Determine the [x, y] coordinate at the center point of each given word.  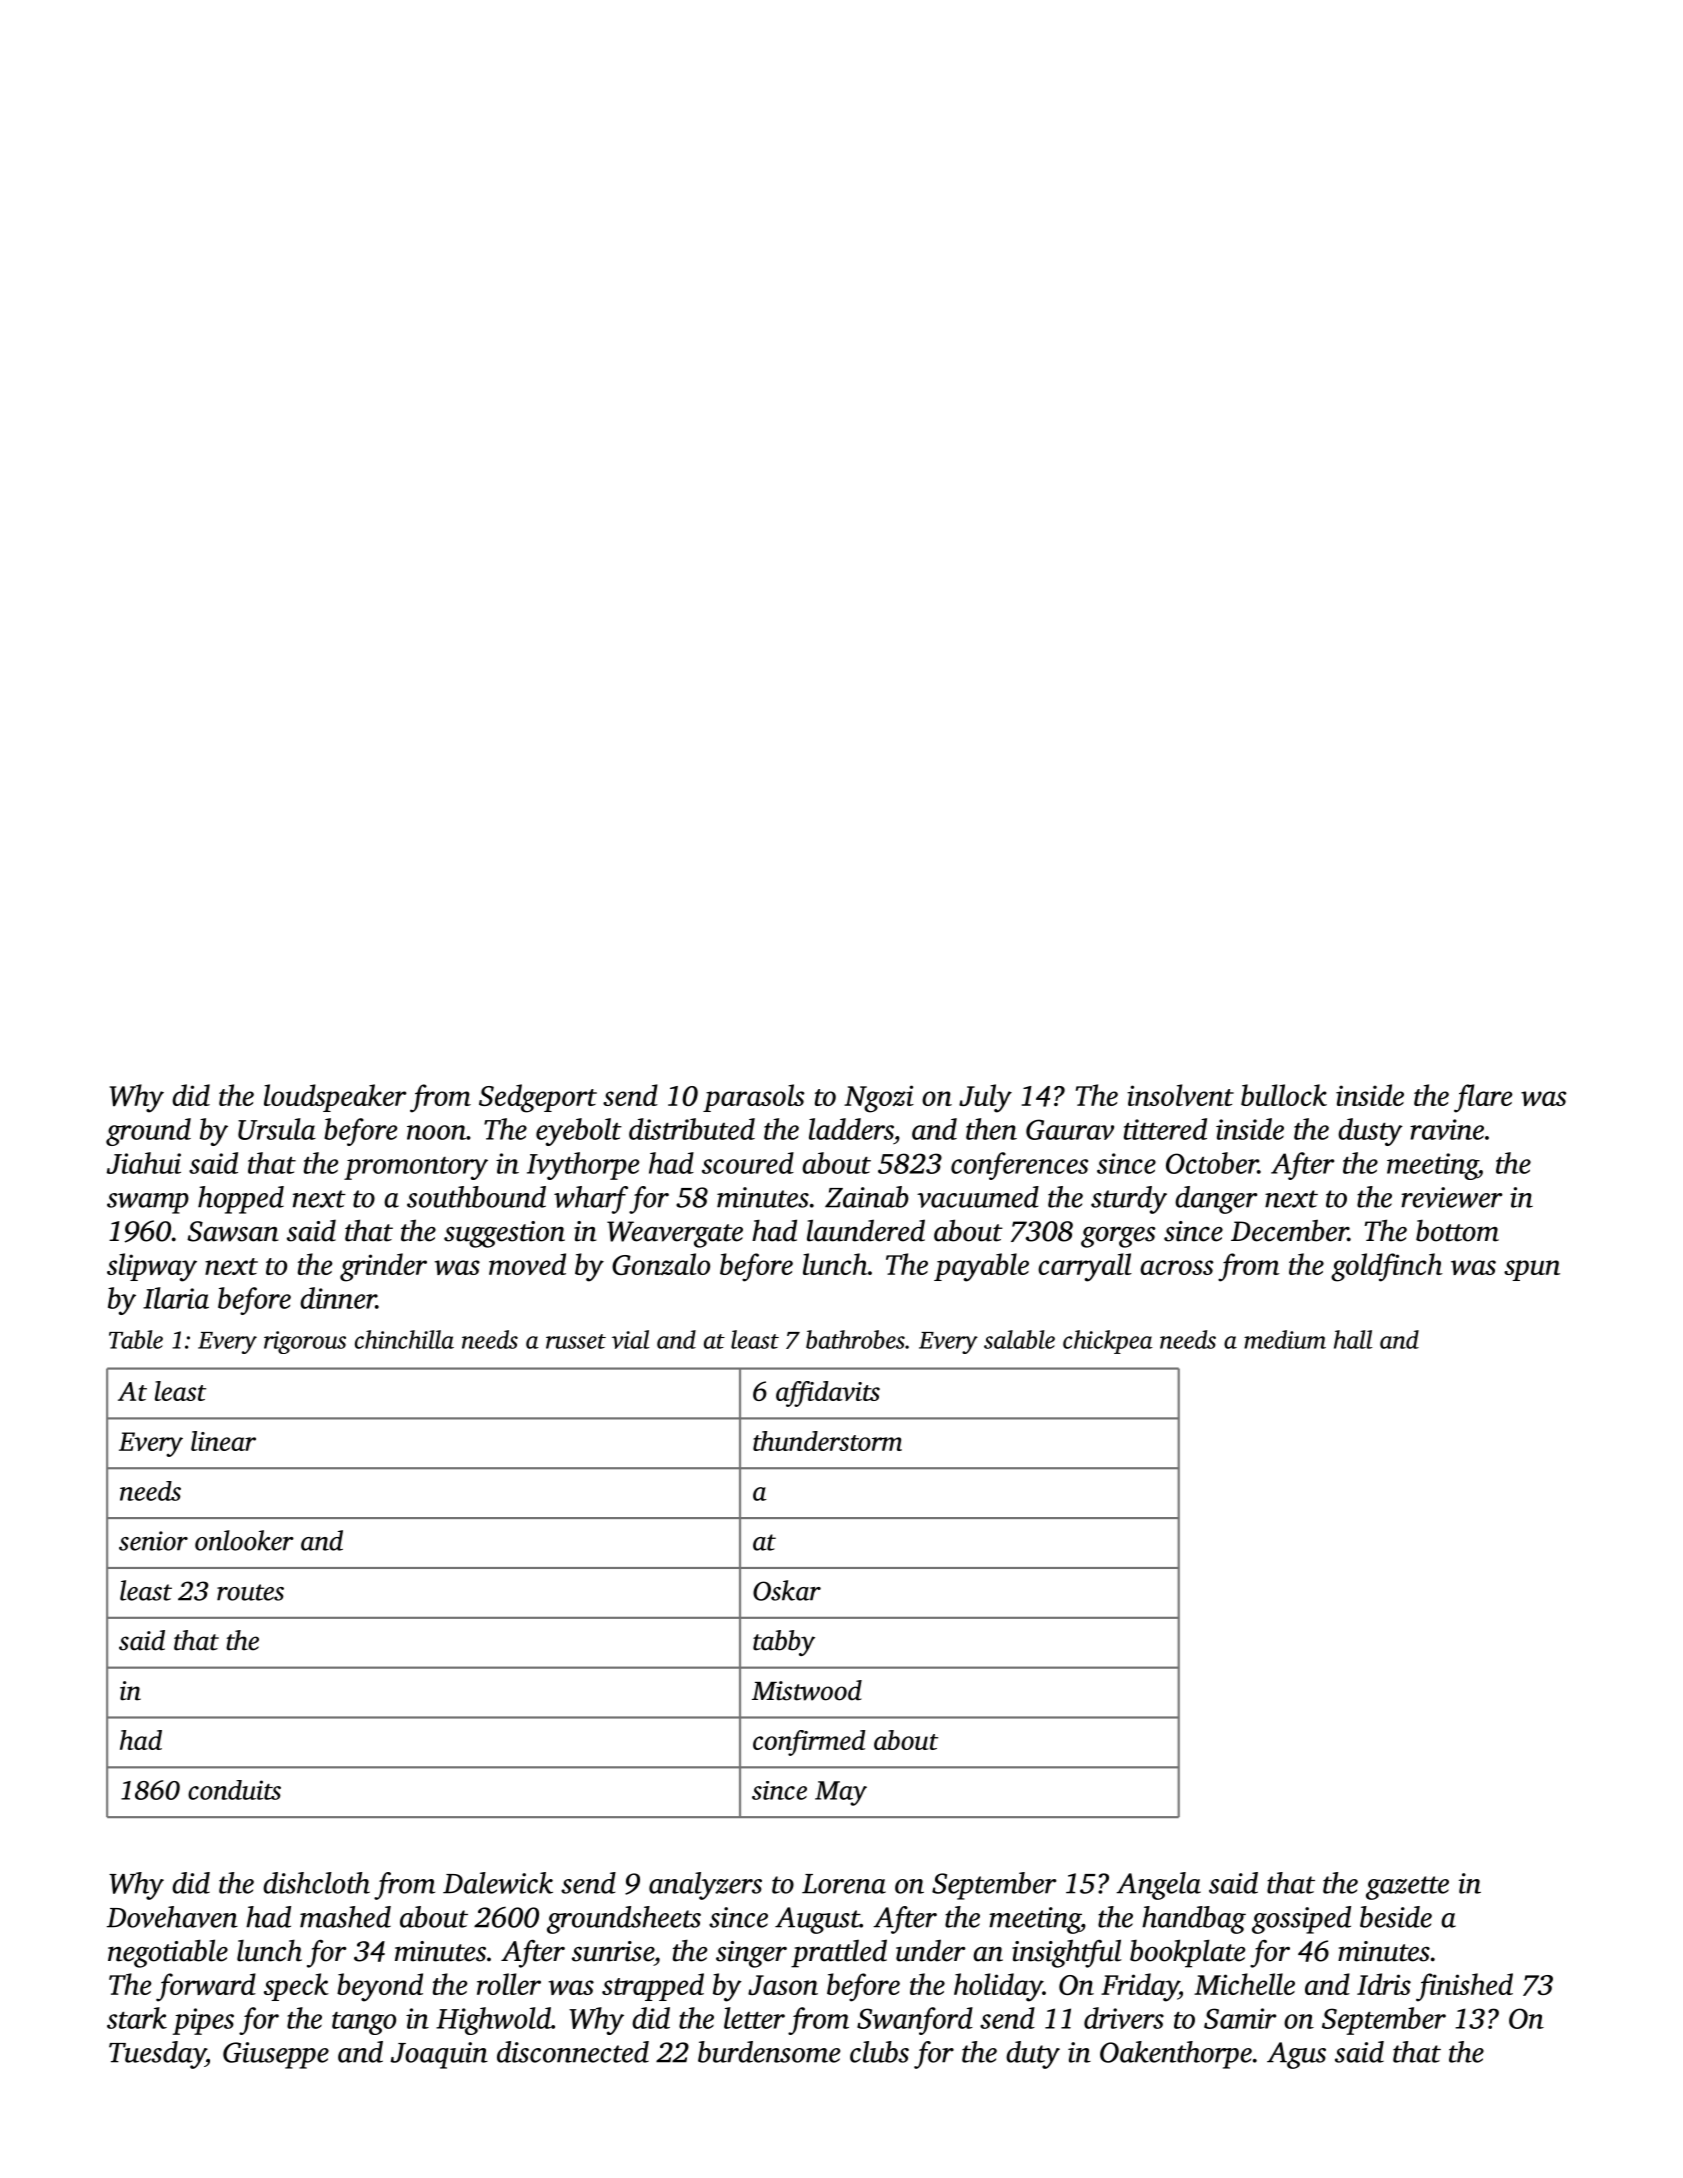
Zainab [867, 1197]
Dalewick [498, 1883]
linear [223, 1441]
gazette [1407, 1888]
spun [1532, 1270]
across [1177, 1267]
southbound [476, 1197]
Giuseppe [276, 2055]
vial [631, 1339]
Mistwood [807, 1690]
